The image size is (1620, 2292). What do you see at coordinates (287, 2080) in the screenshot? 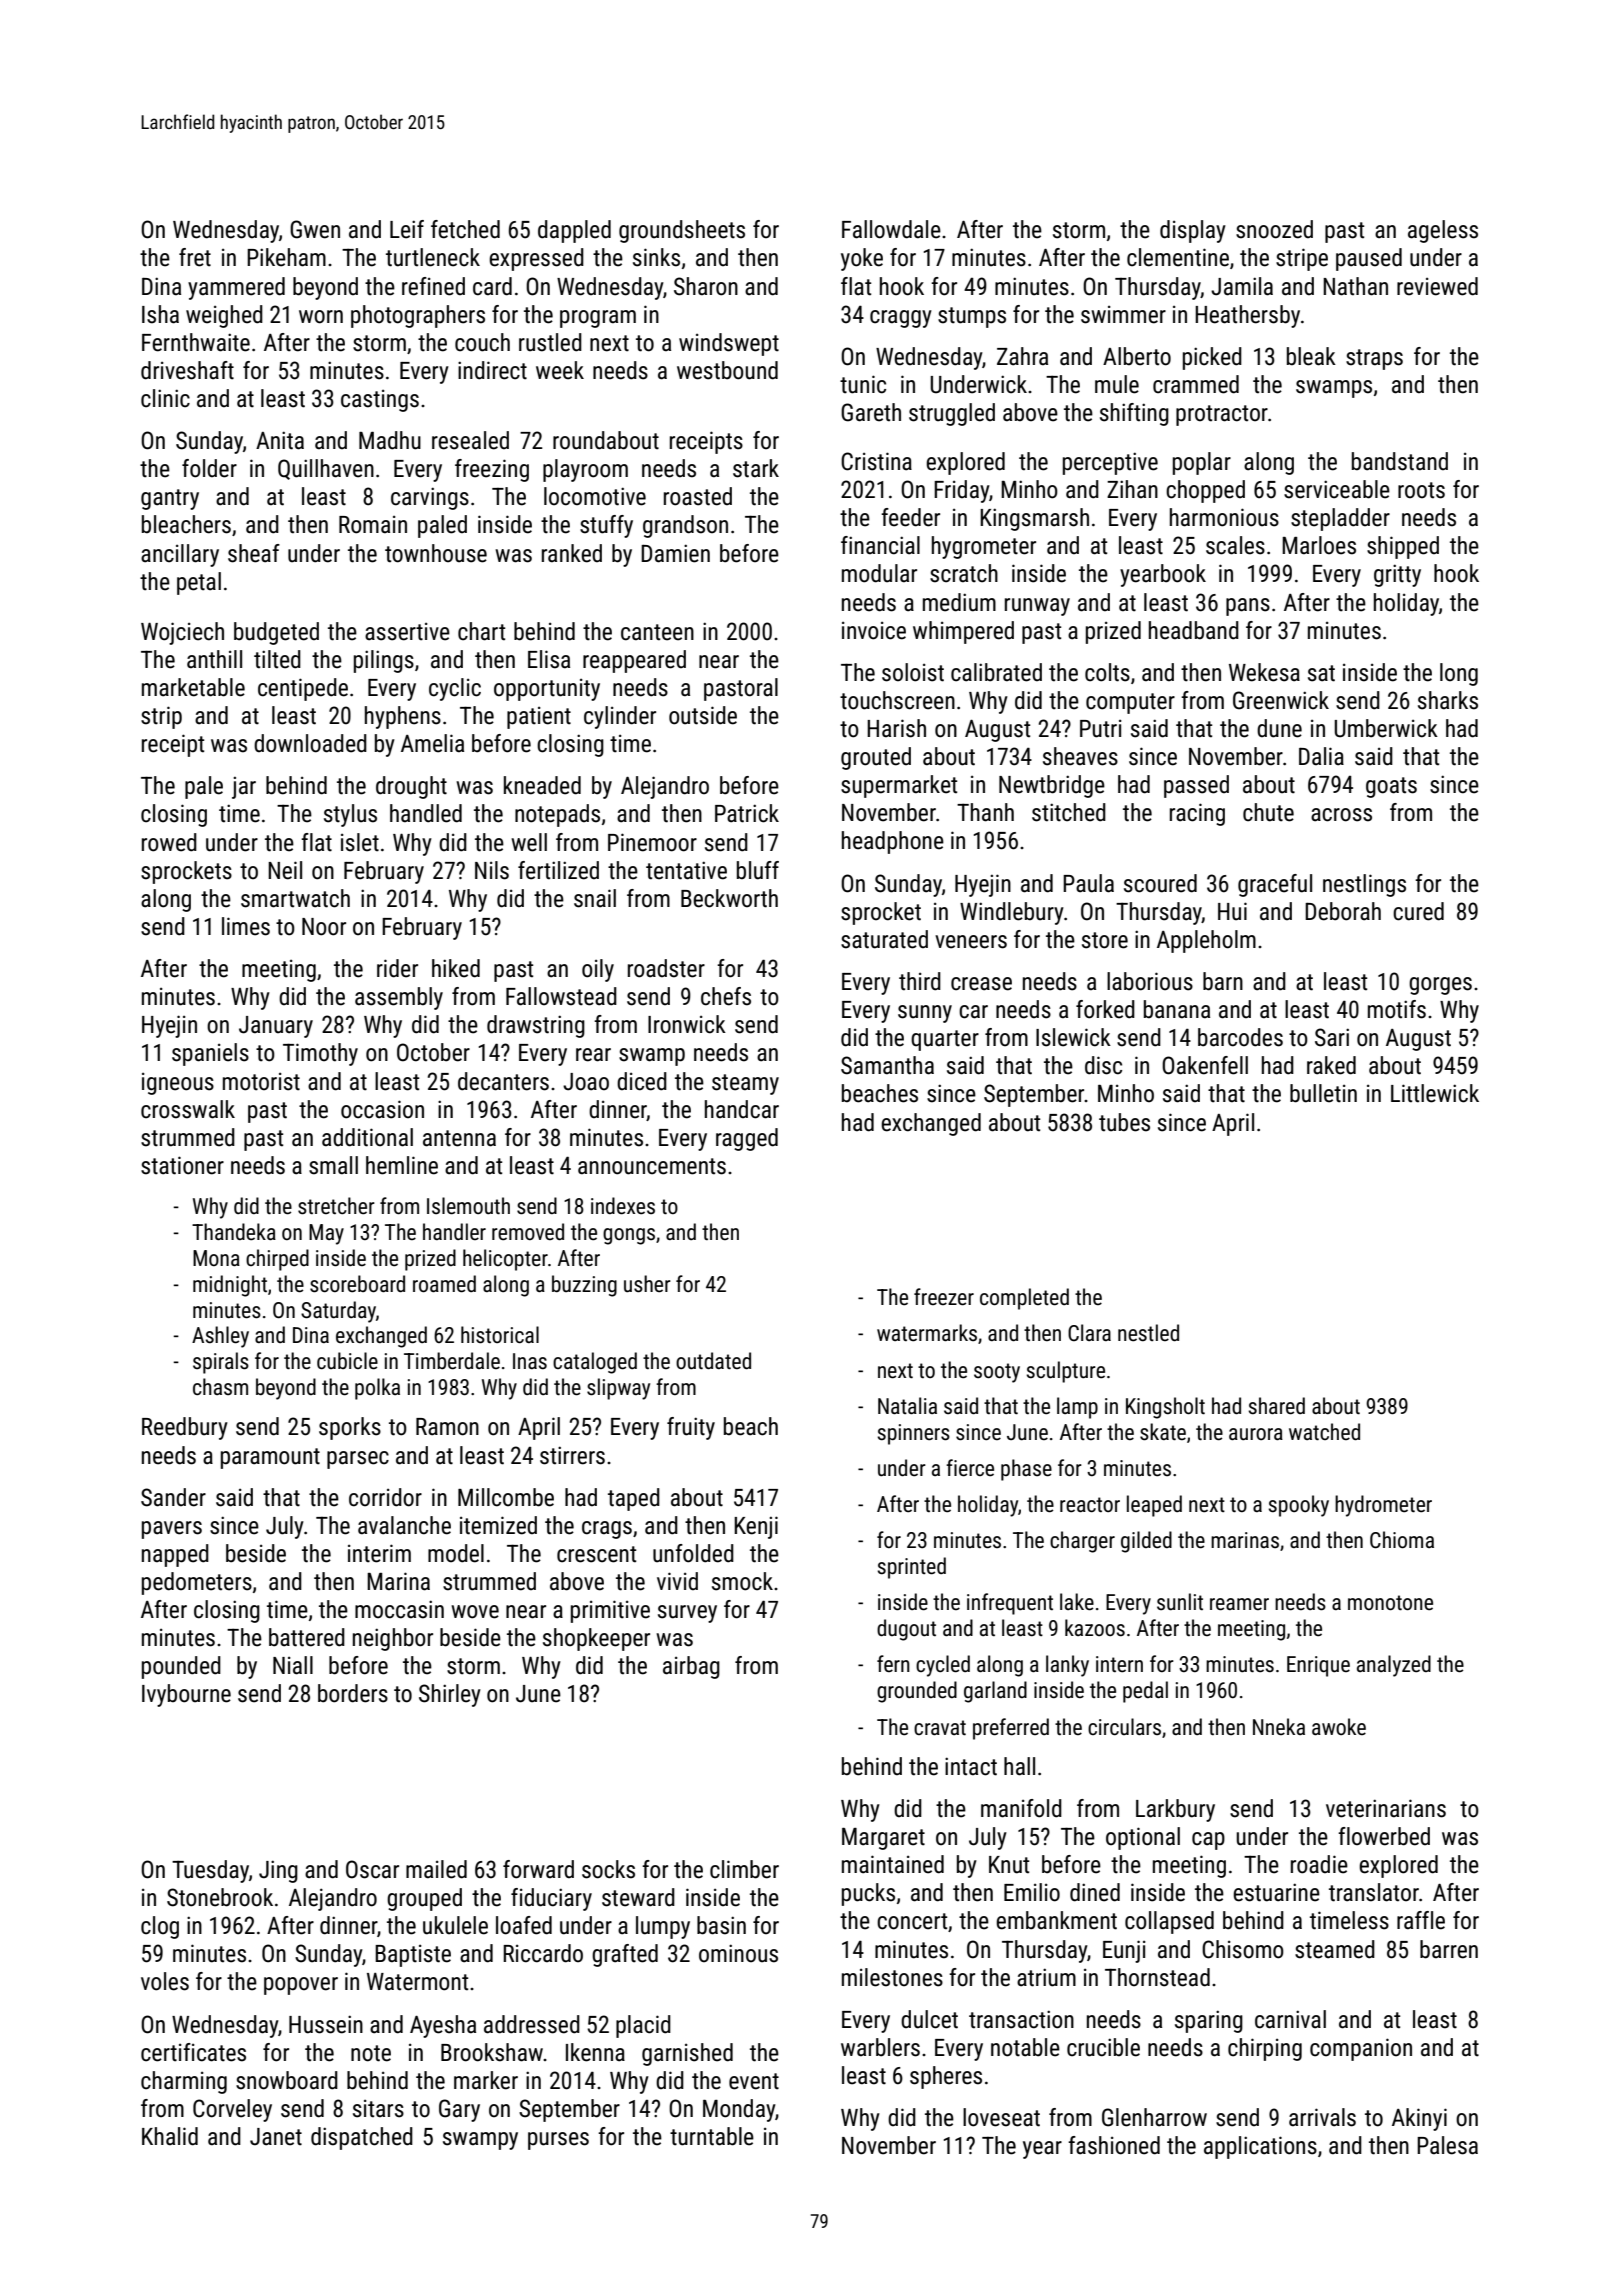
I see `snowboard` at bounding box center [287, 2080].
